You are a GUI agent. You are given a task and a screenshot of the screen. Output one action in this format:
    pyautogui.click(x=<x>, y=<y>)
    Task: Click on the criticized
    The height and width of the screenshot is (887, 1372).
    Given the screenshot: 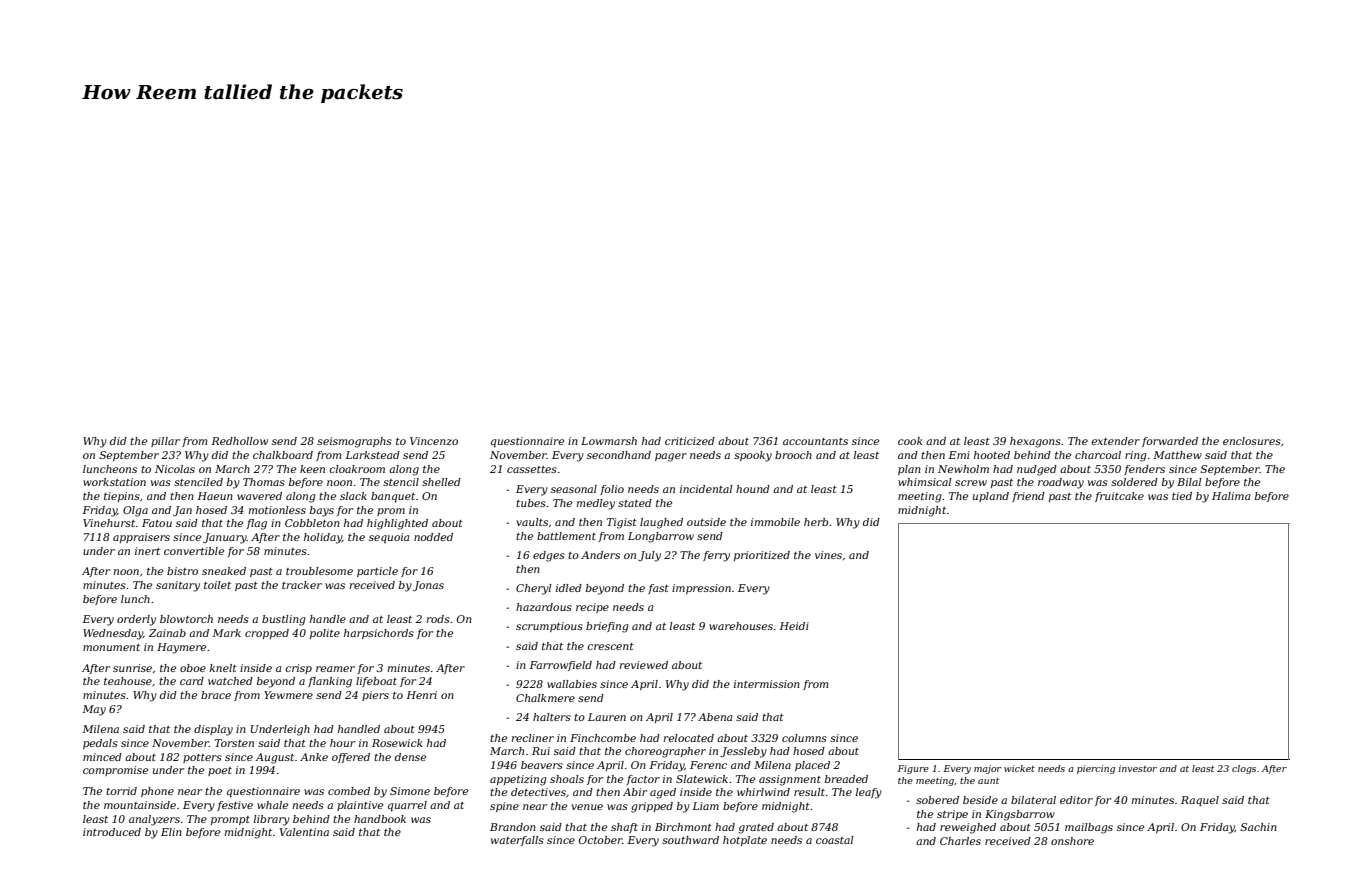 What is the action you would take?
    pyautogui.click(x=690, y=441)
